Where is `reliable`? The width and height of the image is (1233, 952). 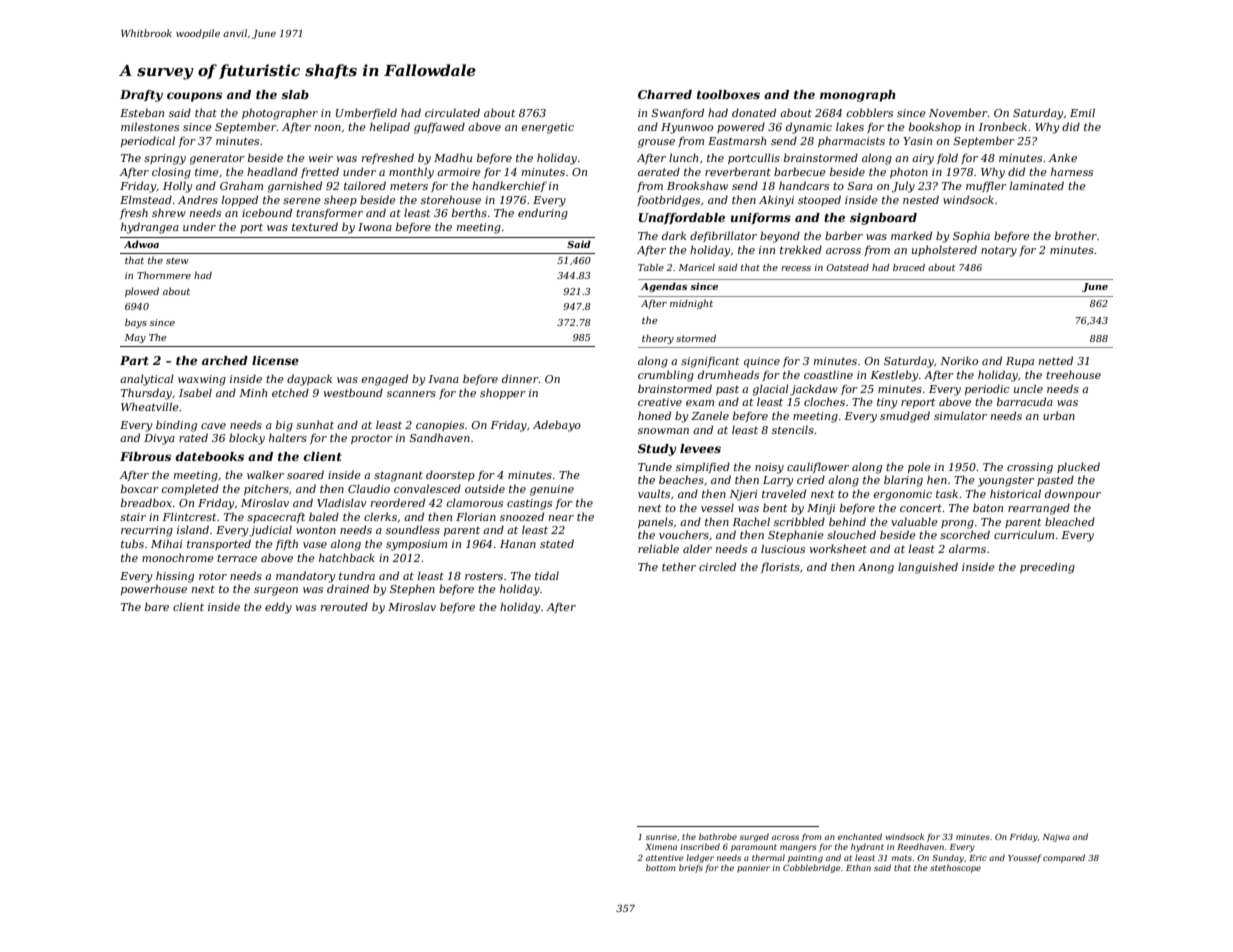 reliable is located at coordinates (658, 548).
